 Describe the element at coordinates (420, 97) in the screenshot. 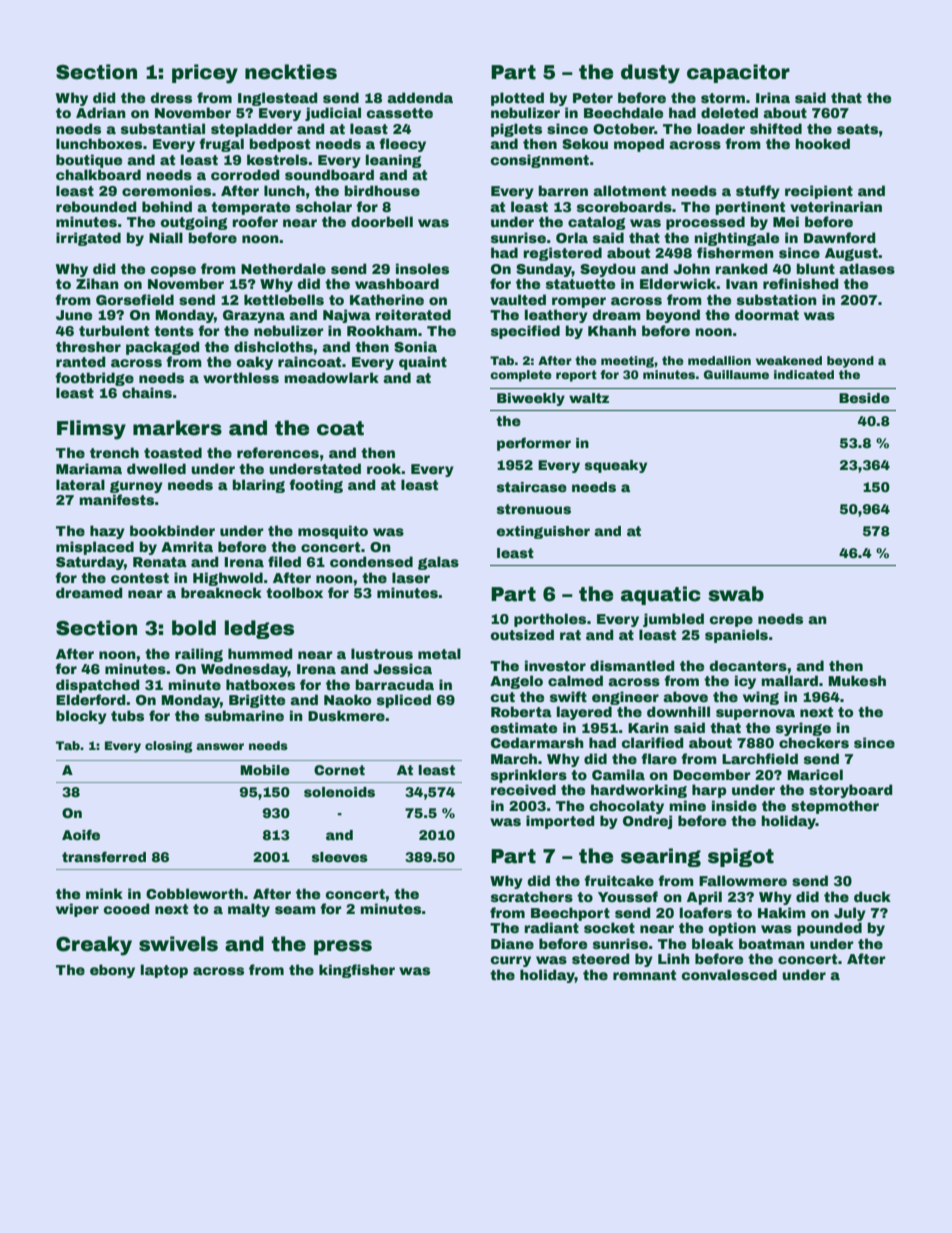

I see `addenda` at that location.
